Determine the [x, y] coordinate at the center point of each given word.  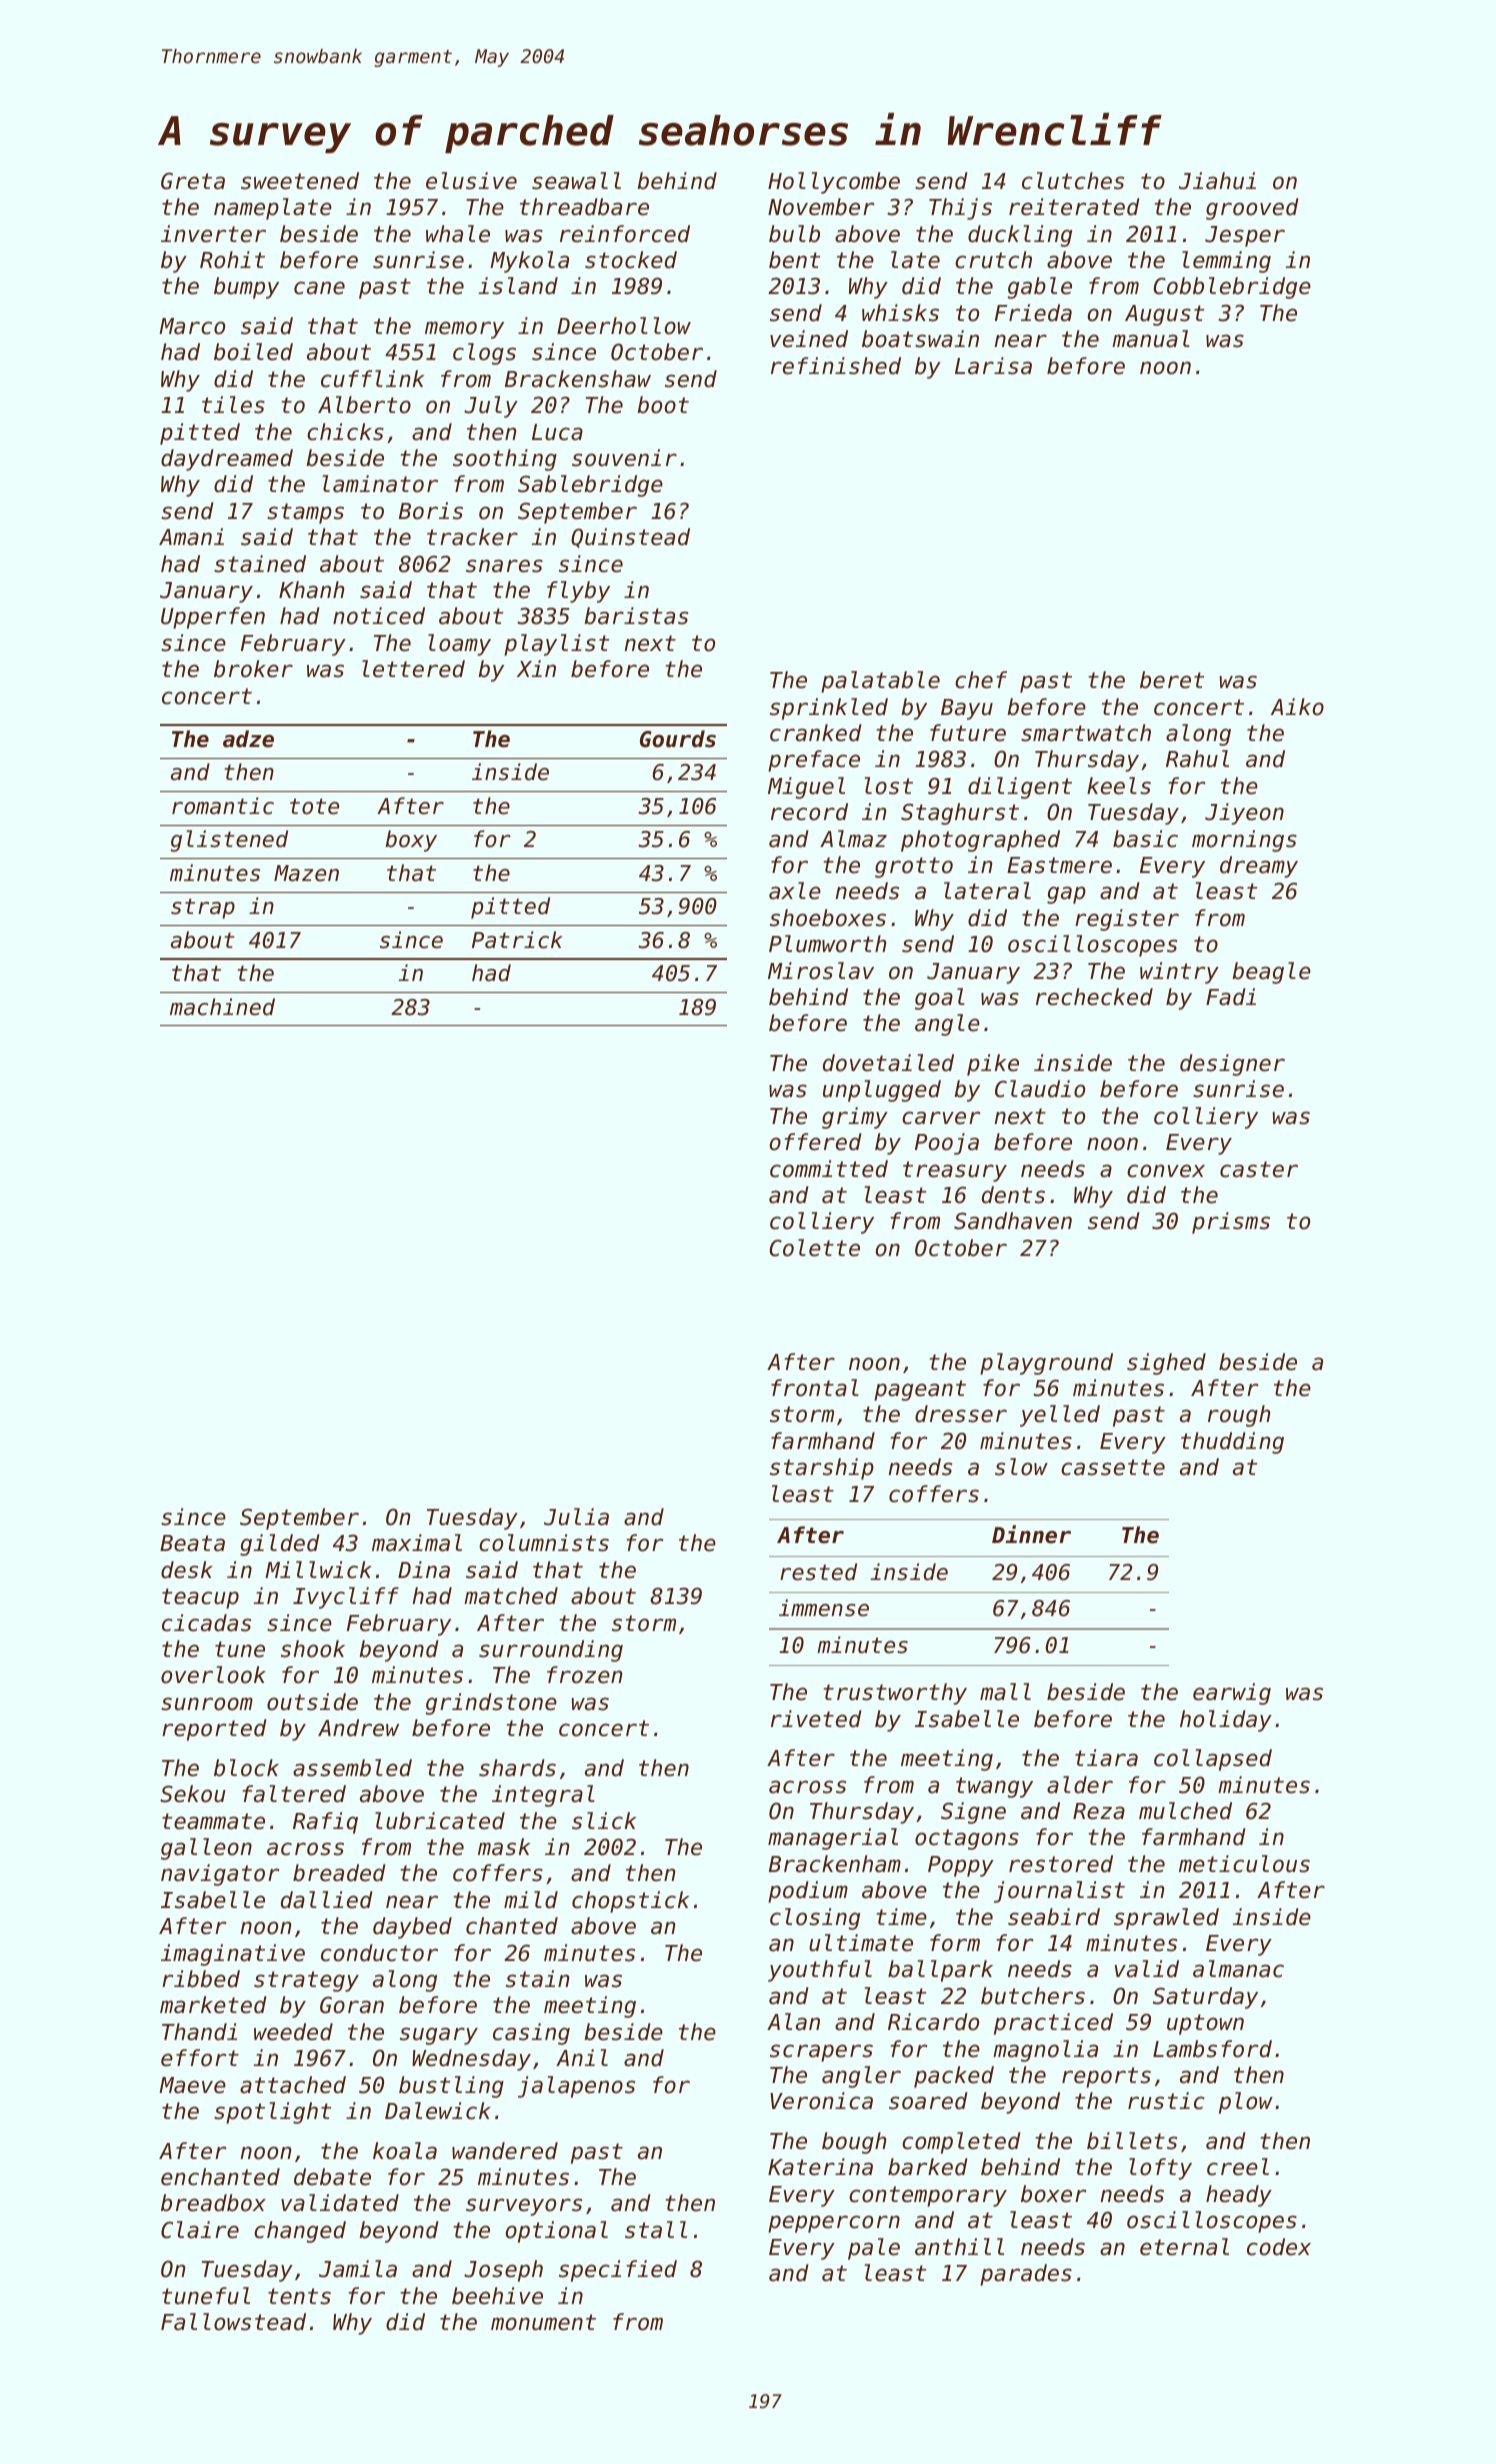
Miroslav [821, 971]
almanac [1238, 1969]
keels [1119, 786]
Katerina [820, 2167]
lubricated [440, 1821]
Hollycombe [834, 183]
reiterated [1074, 207]
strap [203, 908]
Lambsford [1212, 2049]
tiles [233, 405]
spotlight [272, 2113]
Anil [582, 2057]
